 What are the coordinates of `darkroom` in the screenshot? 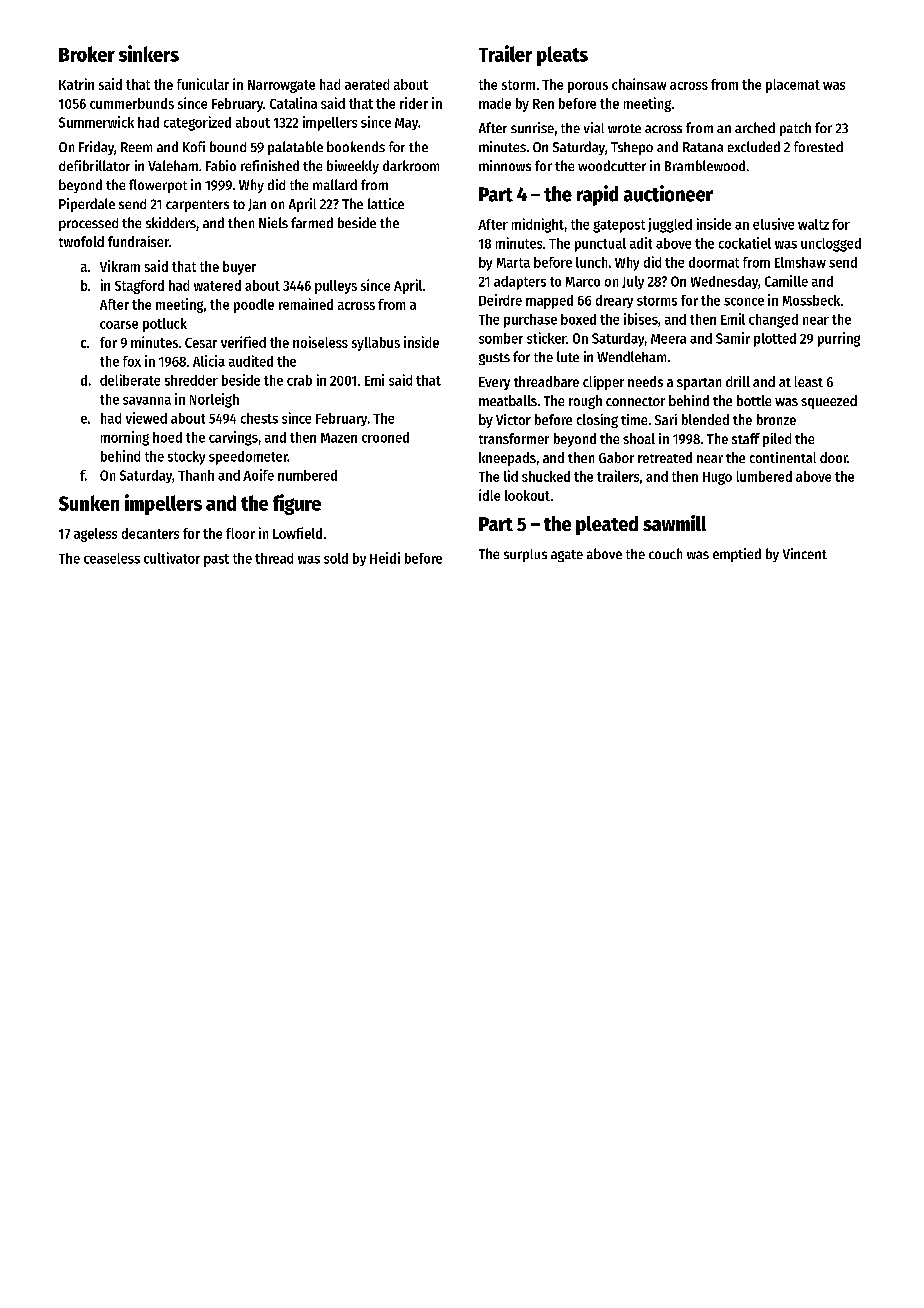 It's located at (411, 165).
